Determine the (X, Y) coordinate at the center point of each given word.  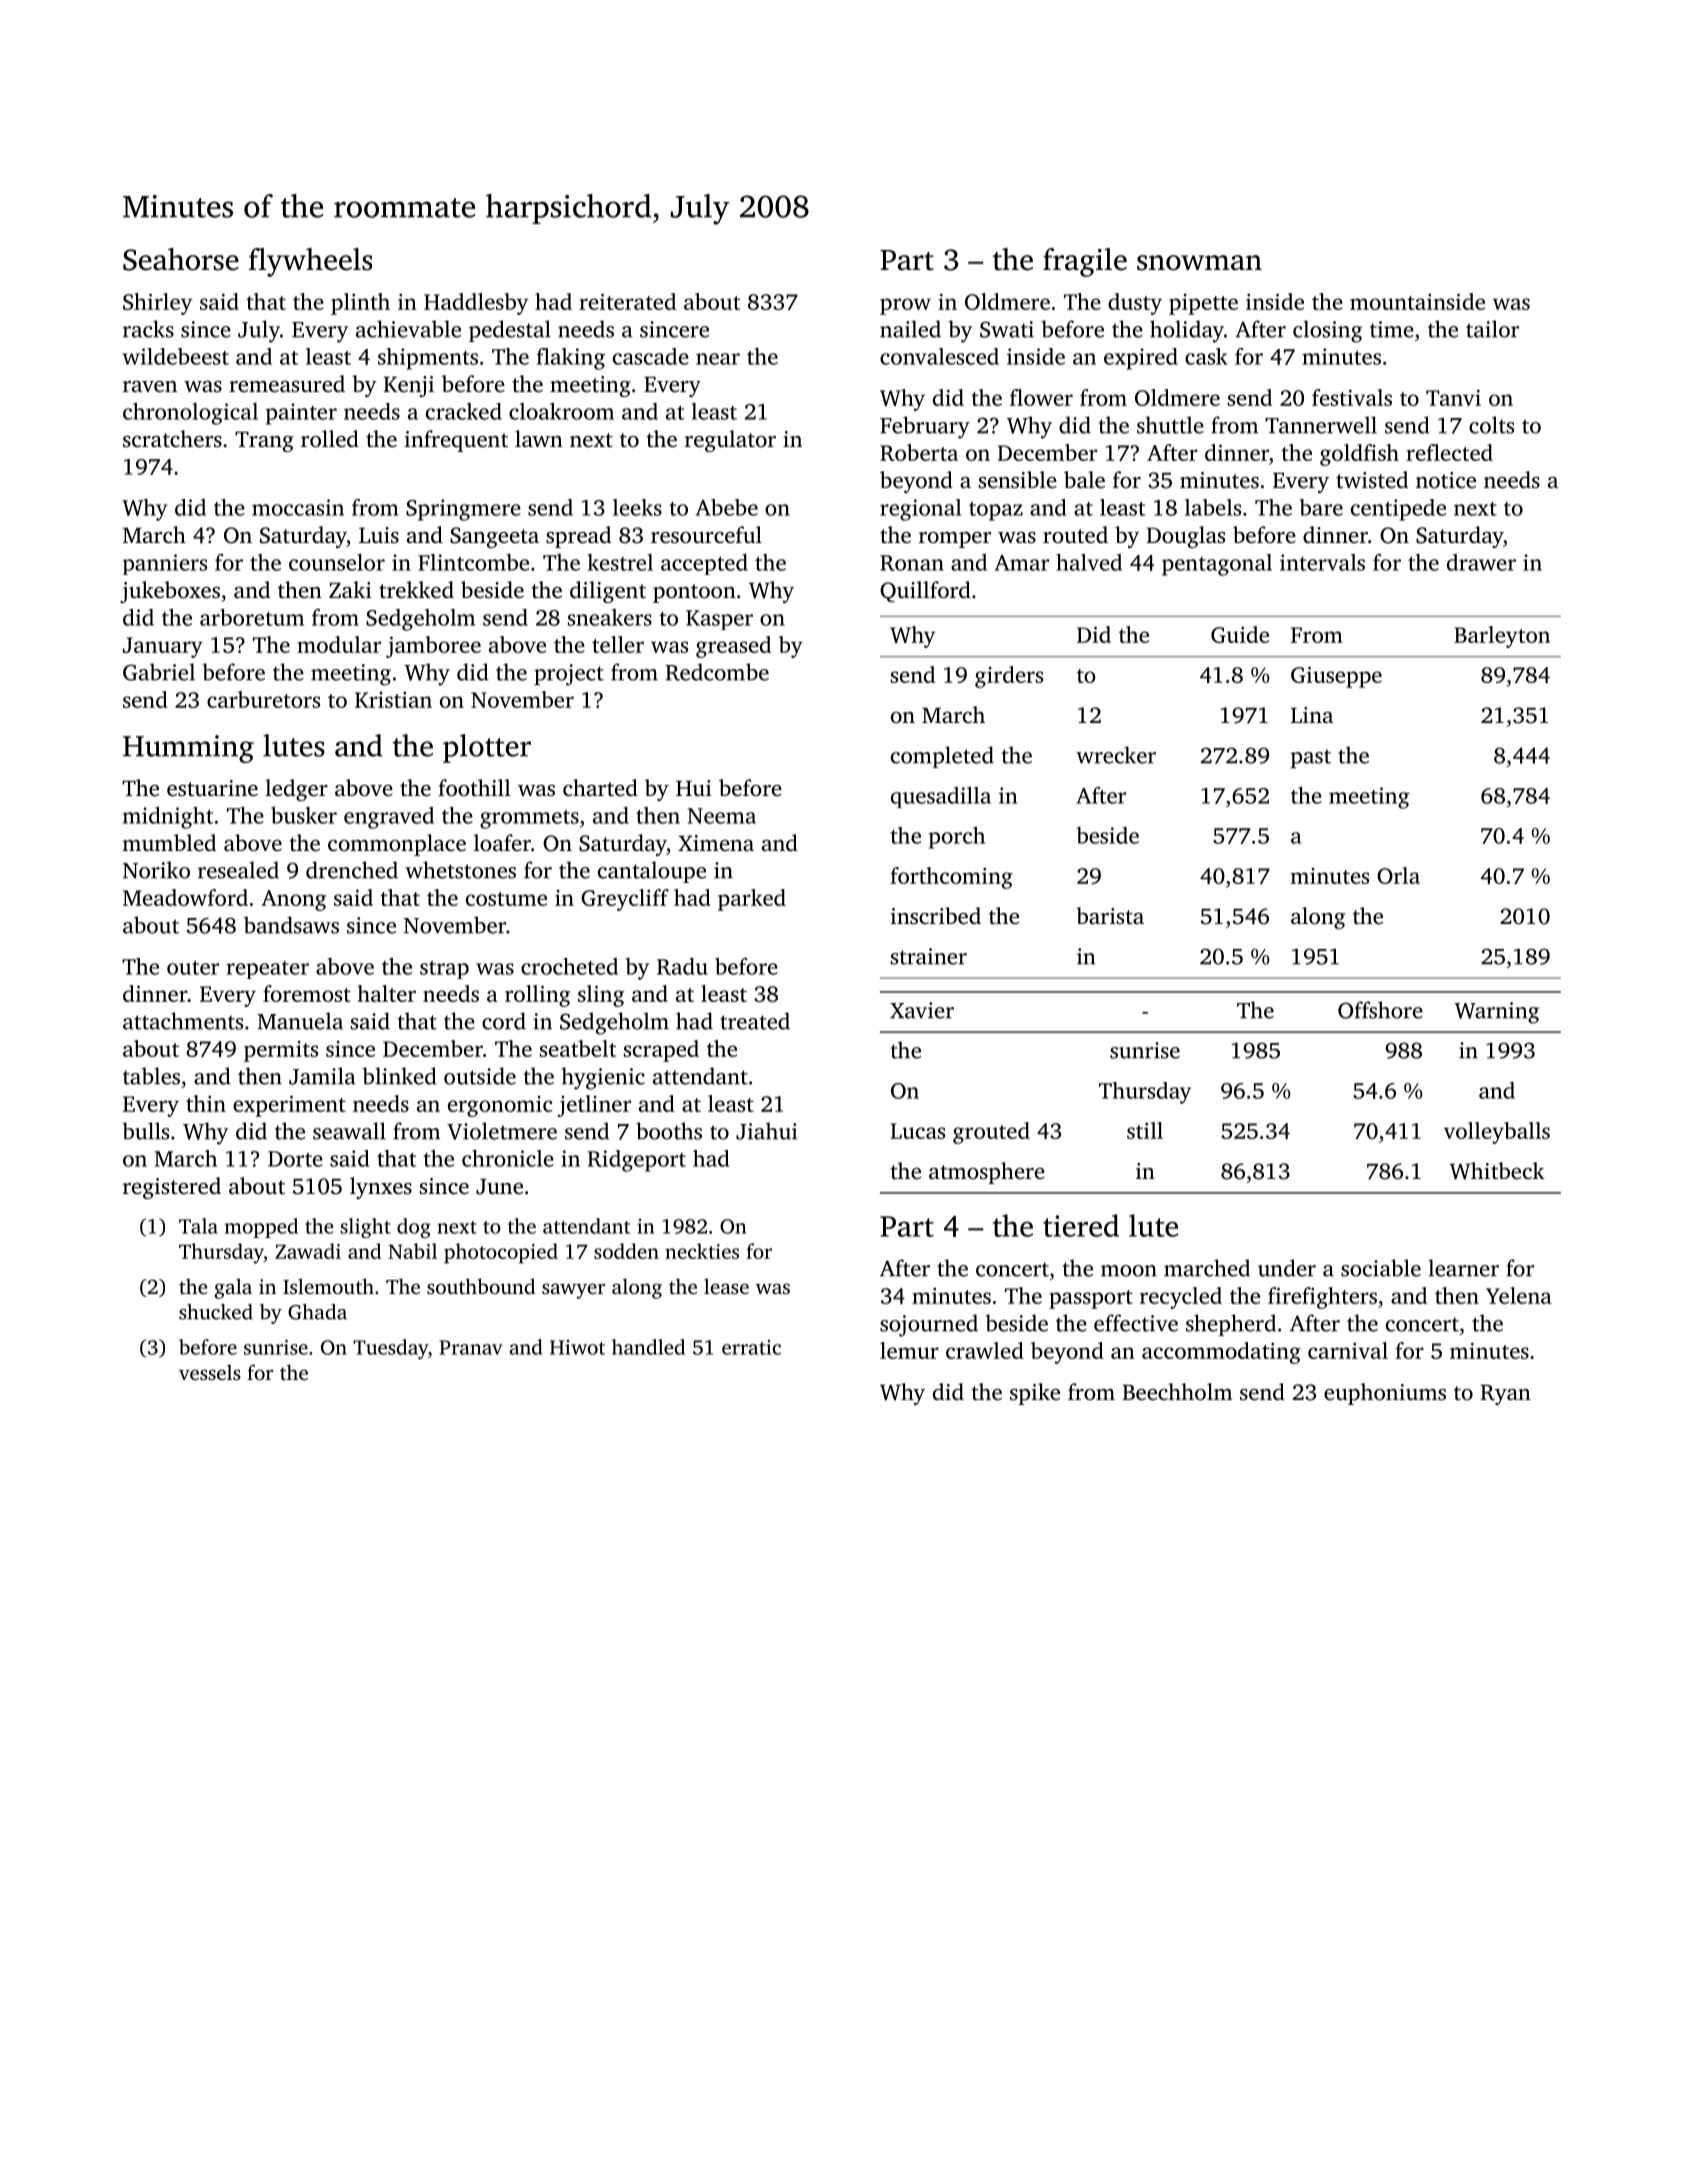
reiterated (627, 301)
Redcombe (717, 672)
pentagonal (1217, 565)
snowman (1199, 263)
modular (339, 644)
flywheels (310, 262)
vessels (210, 1372)
